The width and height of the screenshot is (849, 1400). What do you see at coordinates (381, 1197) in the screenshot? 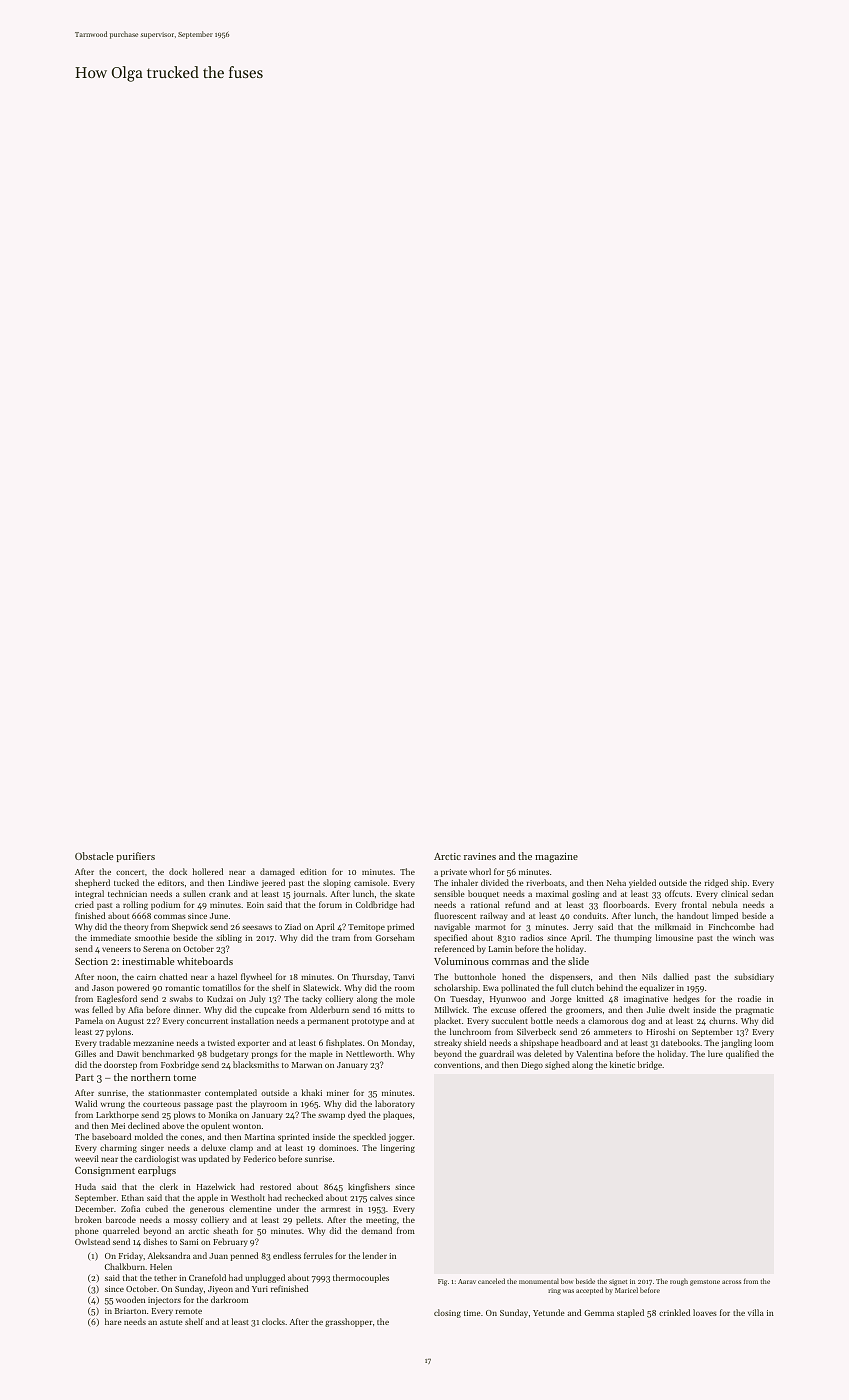
I see `calves` at bounding box center [381, 1197].
